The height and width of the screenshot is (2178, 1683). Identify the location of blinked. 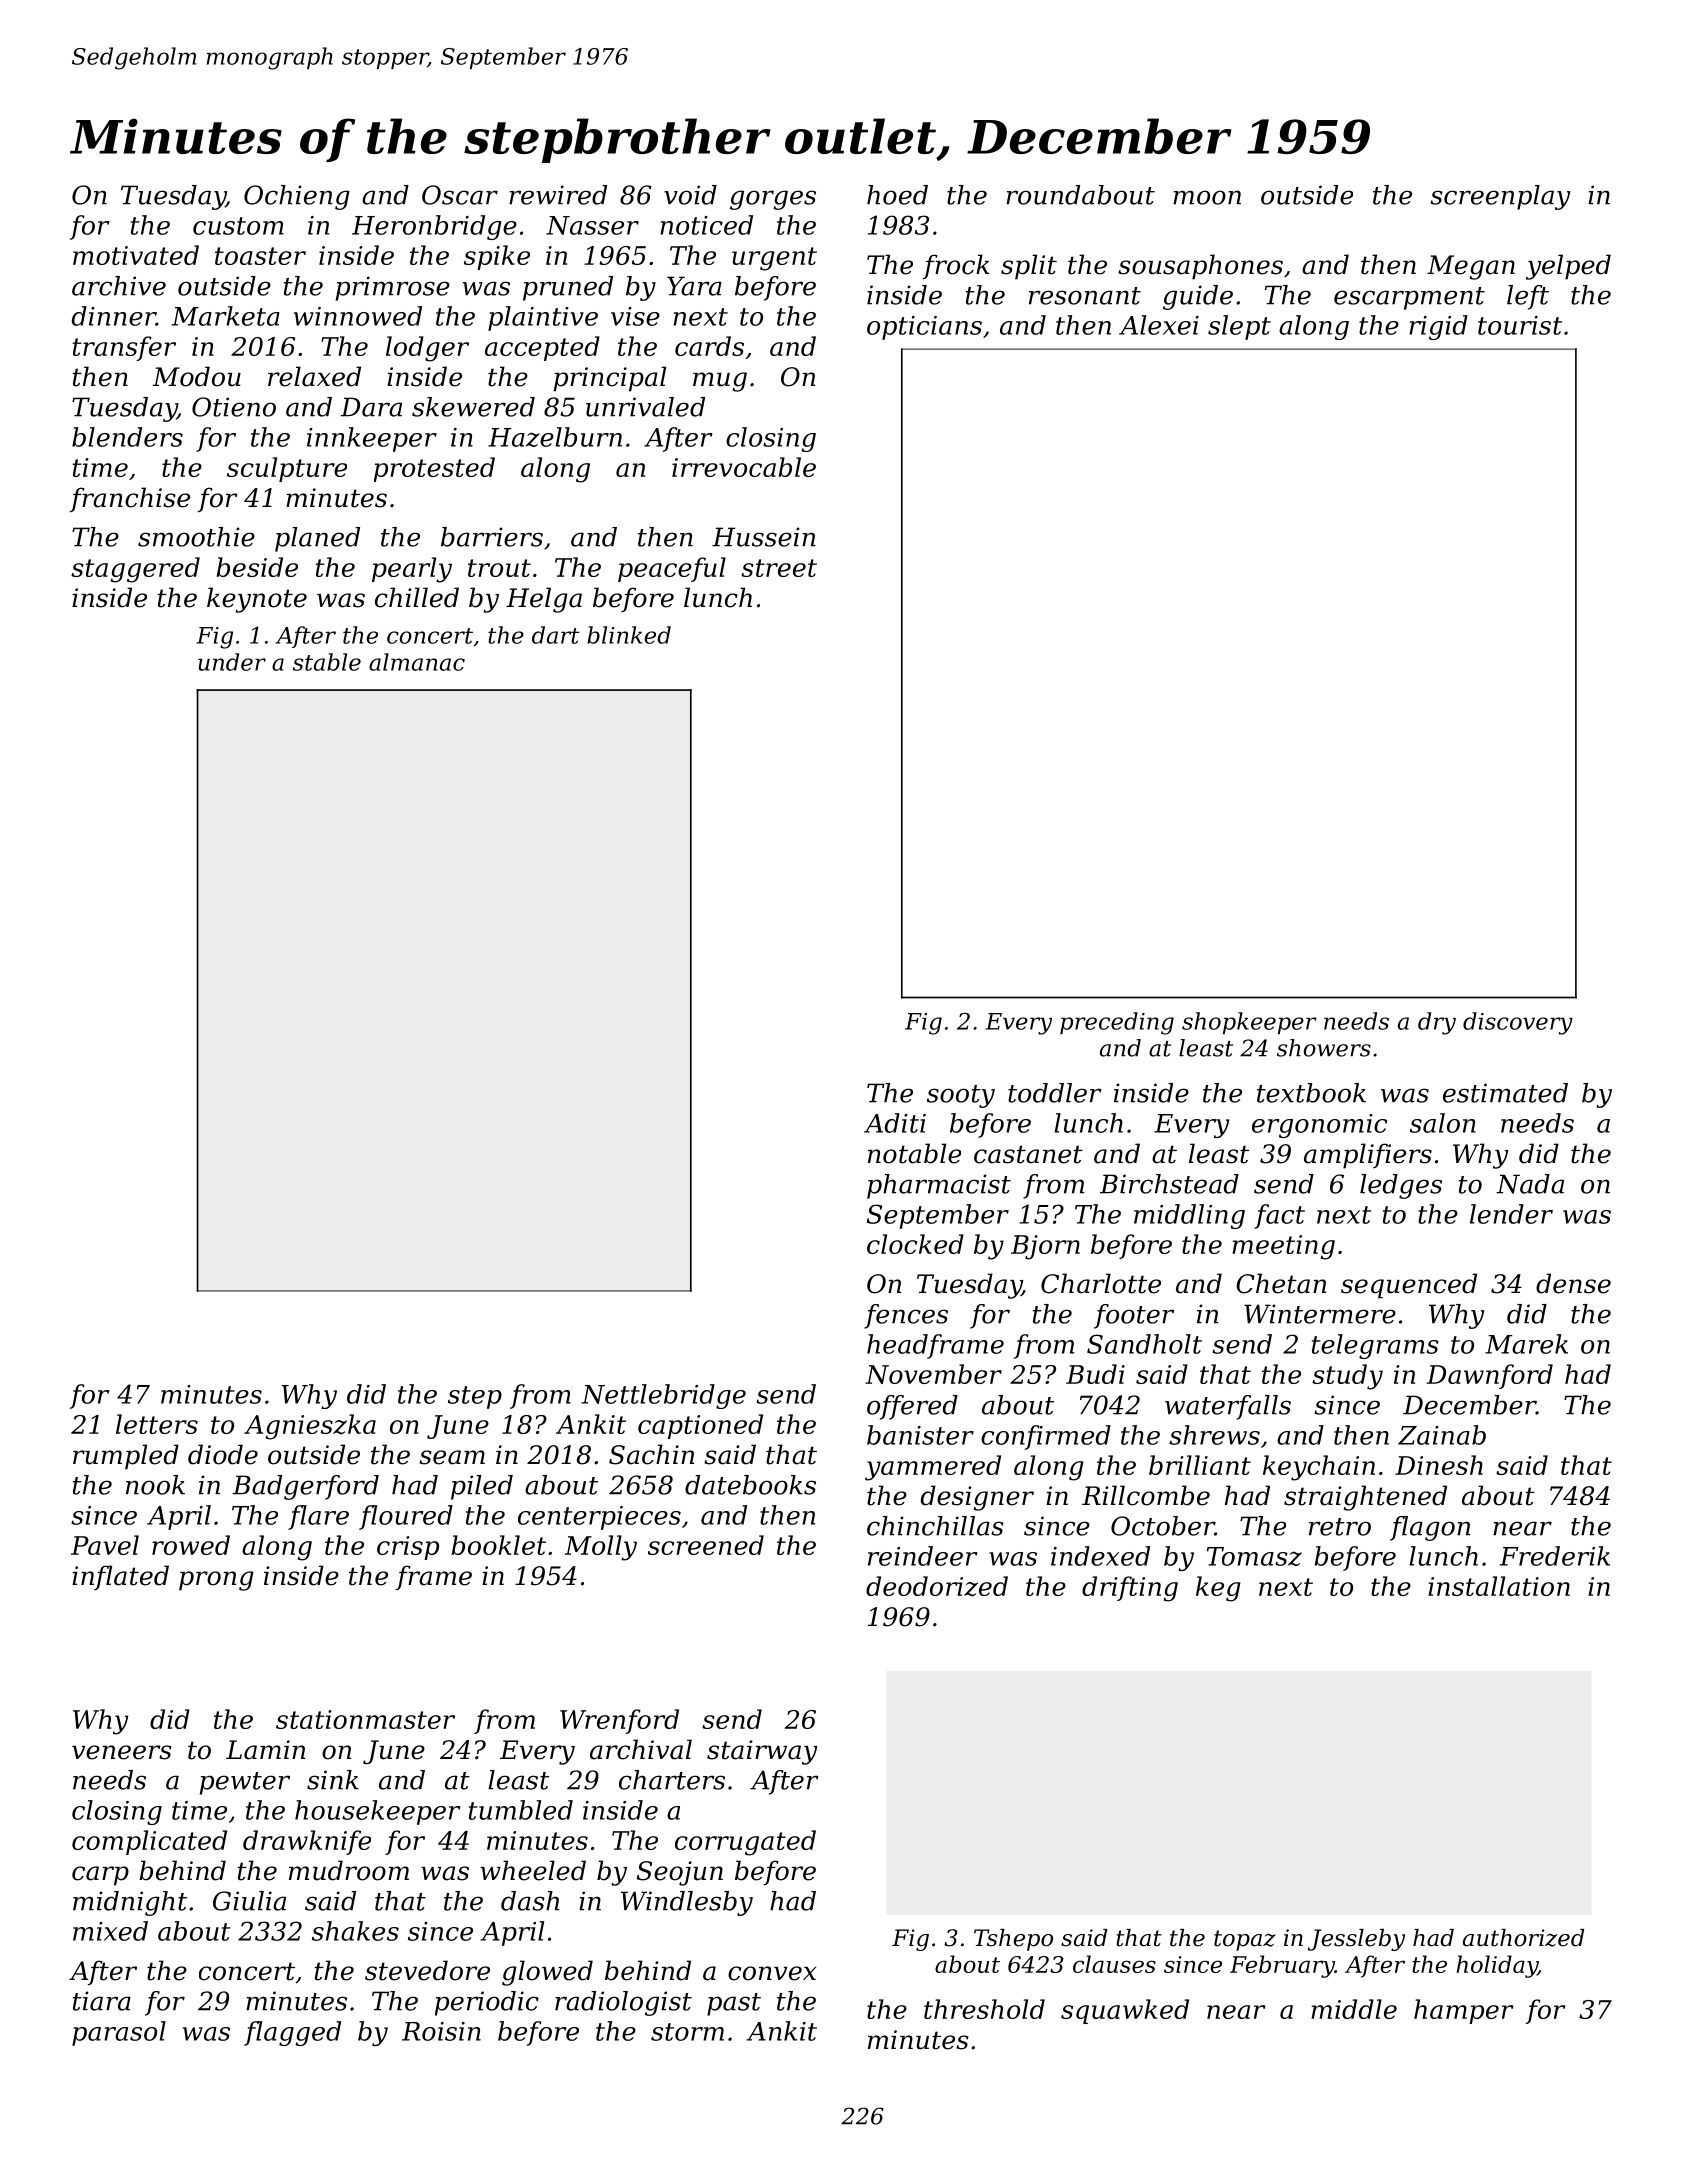
(629, 635).
